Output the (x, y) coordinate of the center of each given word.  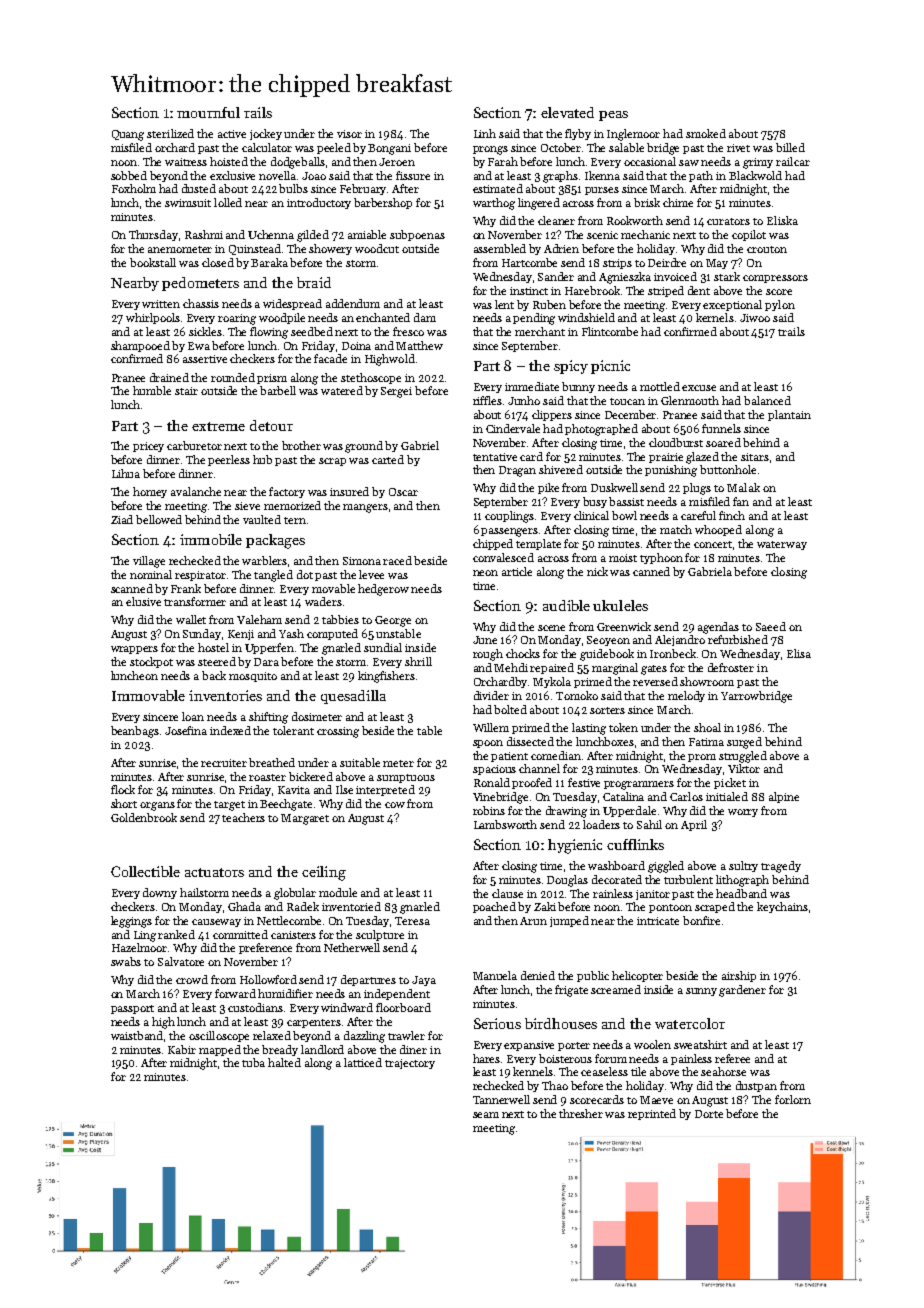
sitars (755, 457)
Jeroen (397, 162)
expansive (529, 1046)
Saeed (771, 626)
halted (284, 1062)
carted (388, 459)
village (149, 562)
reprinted (652, 1114)
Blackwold (755, 175)
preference (265, 948)
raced (397, 560)
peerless (229, 460)
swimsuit (188, 203)
